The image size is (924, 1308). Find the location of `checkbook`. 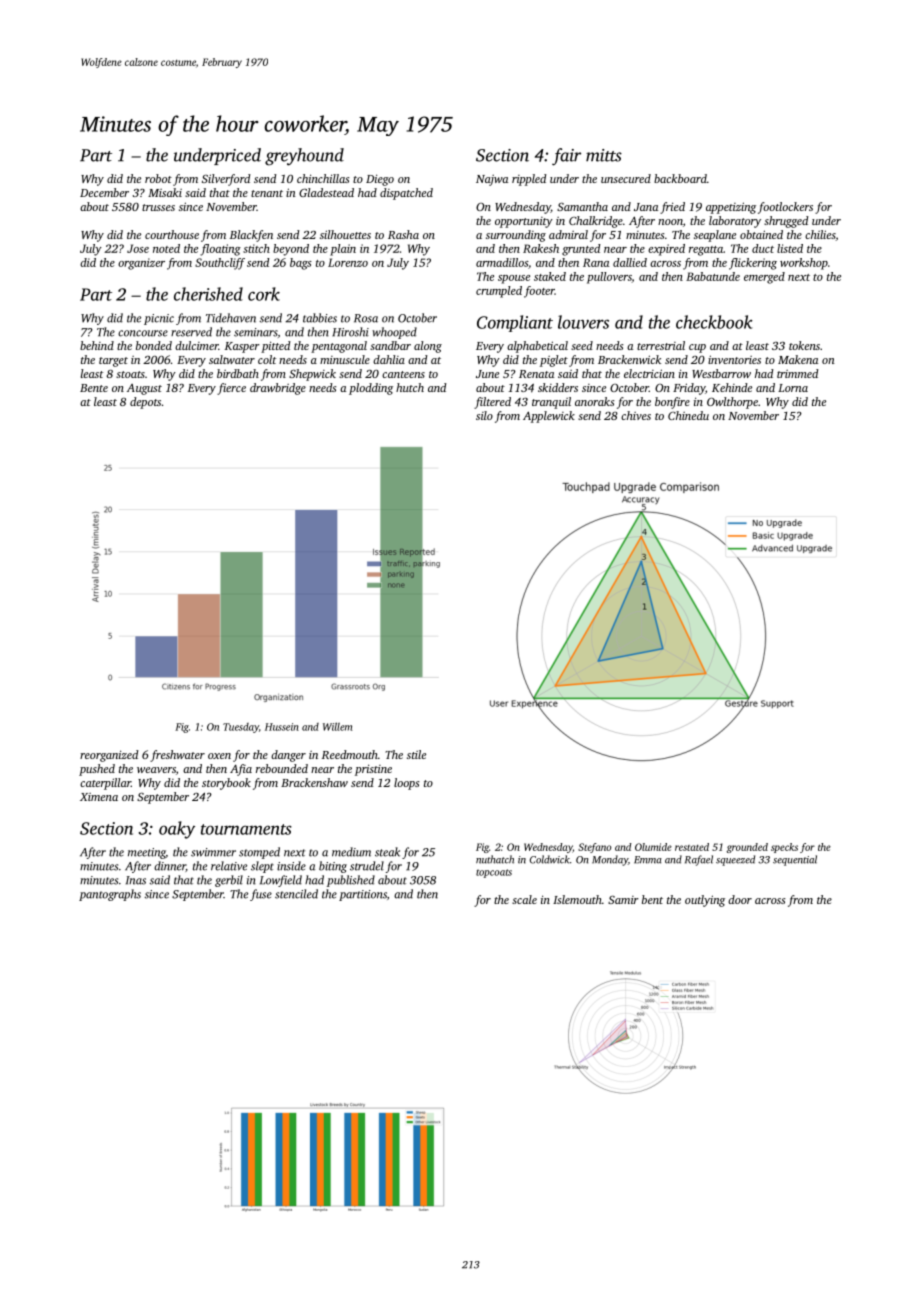

checkbook is located at coordinates (714, 322).
